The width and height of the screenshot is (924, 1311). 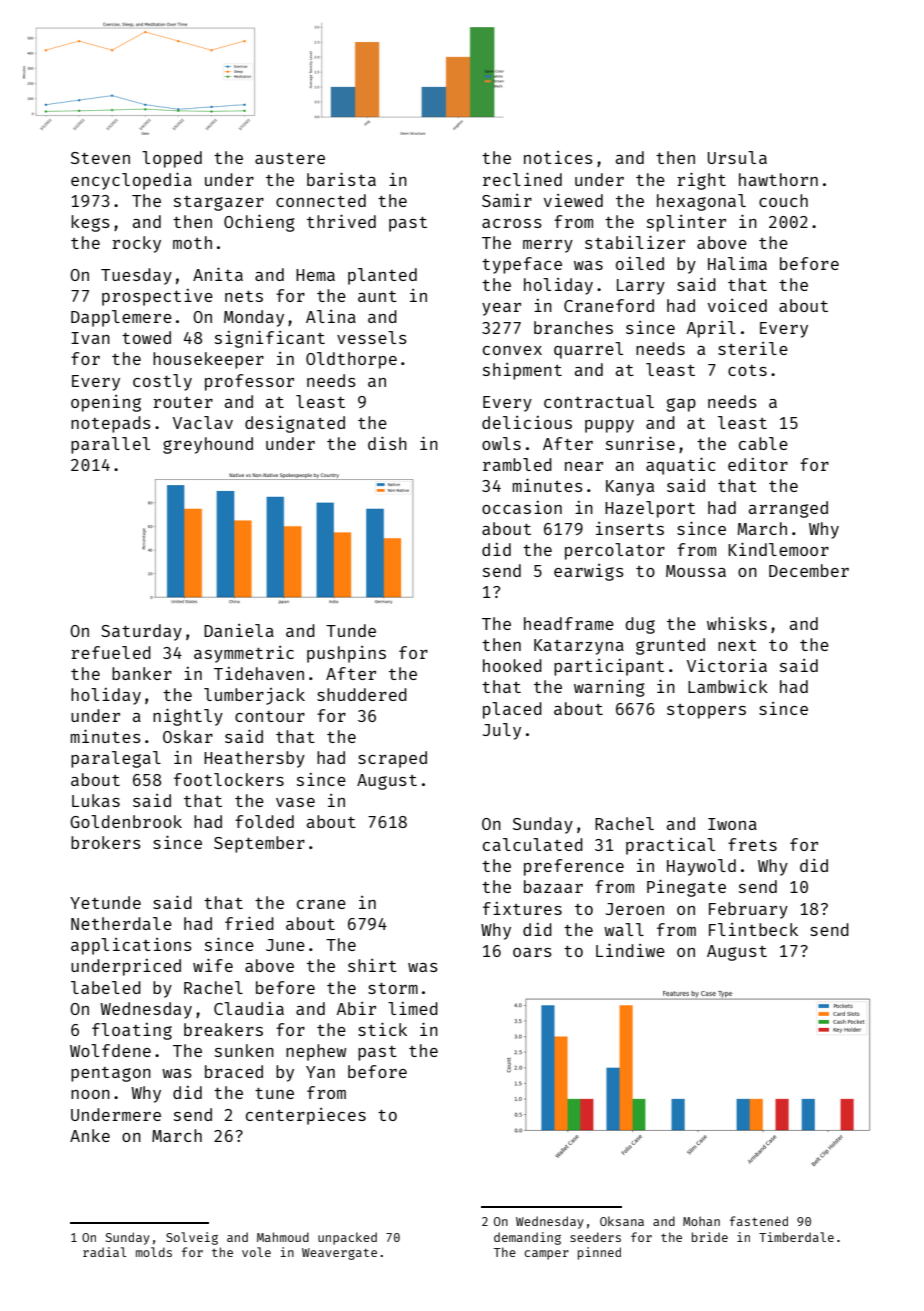 I want to click on branches, so click(x=573, y=327).
